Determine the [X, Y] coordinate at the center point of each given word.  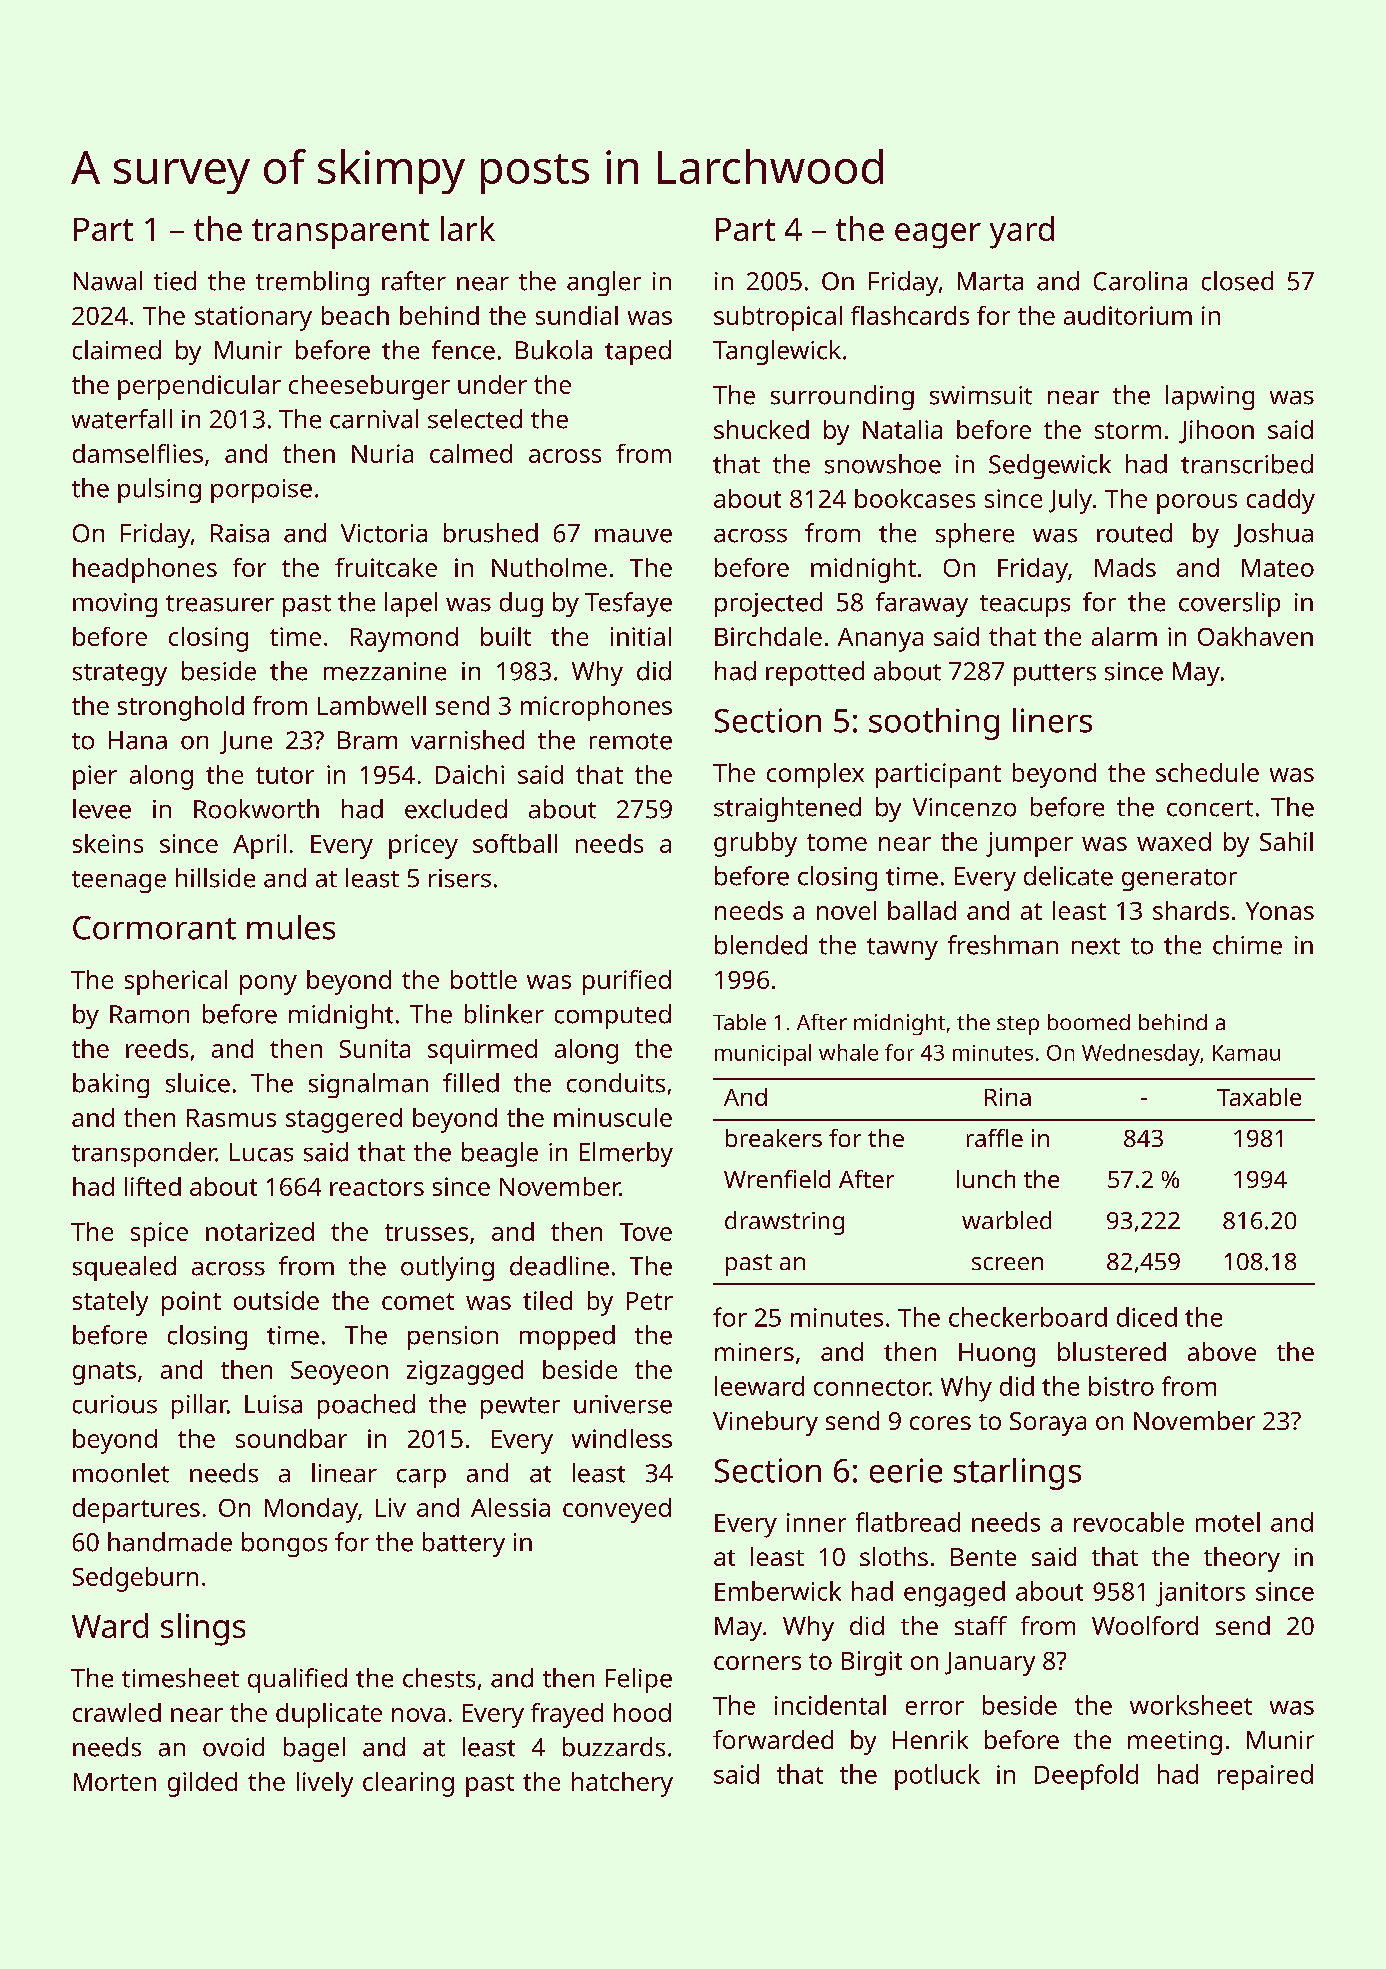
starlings [1017, 1474]
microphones [596, 708]
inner [816, 1522]
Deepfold [1086, 1777]
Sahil [1286, 841]
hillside [215, 878]
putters [1055, 675]
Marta [990, 281]
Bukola [554, 350]
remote [631, 741]
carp [421, 1478]
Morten [115, 1782]
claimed [117, 350]
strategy [120, 675]
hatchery [622, 1784]
